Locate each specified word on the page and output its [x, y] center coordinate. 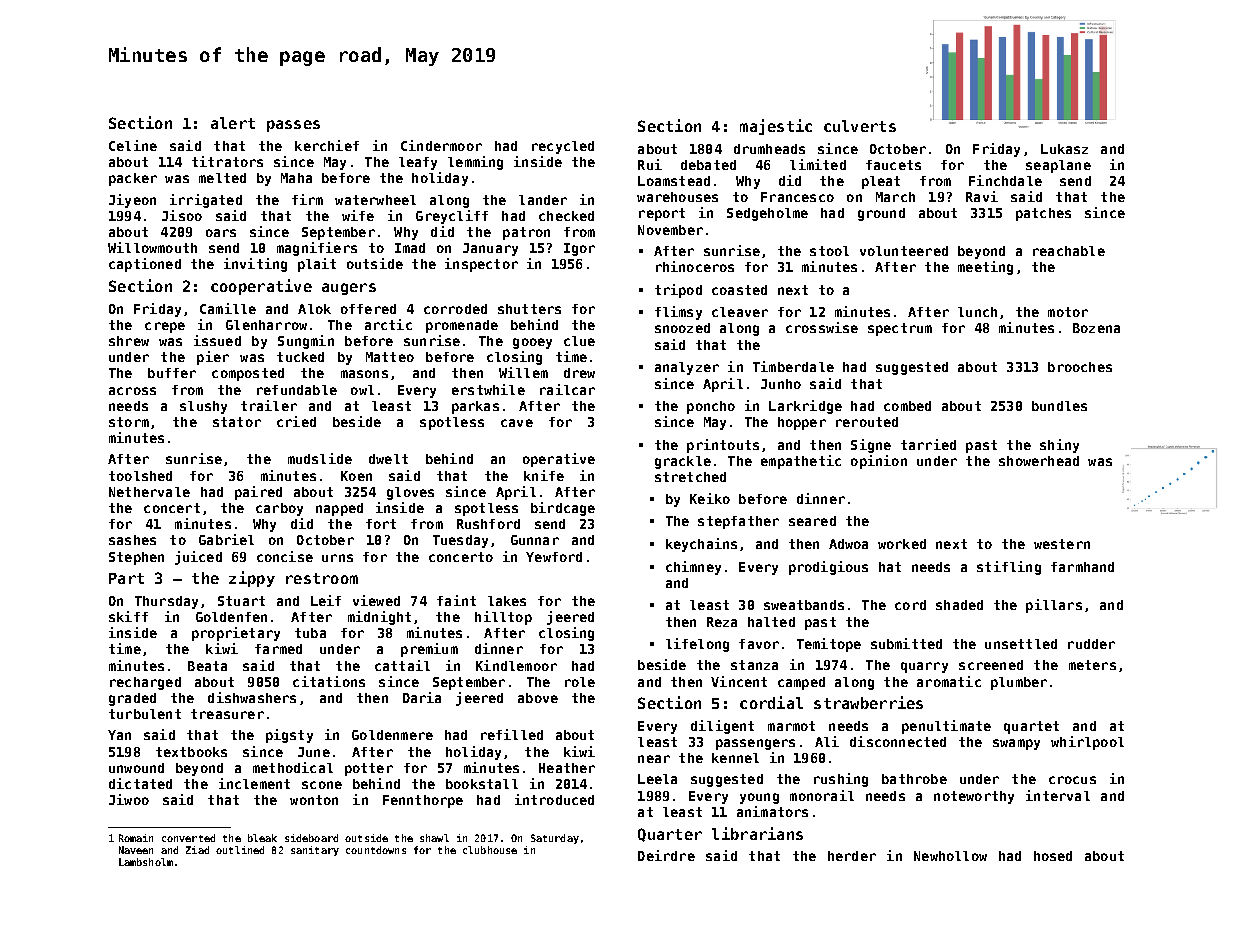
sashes [132, 540]
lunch [977, 312]
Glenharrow [266, 325]
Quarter [670, 835]
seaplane [1058, 166]
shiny [1059, 446]
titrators [227, 161]
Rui [650, 164]
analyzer [687, 368]
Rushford [488, 524]
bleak [262, 838]
